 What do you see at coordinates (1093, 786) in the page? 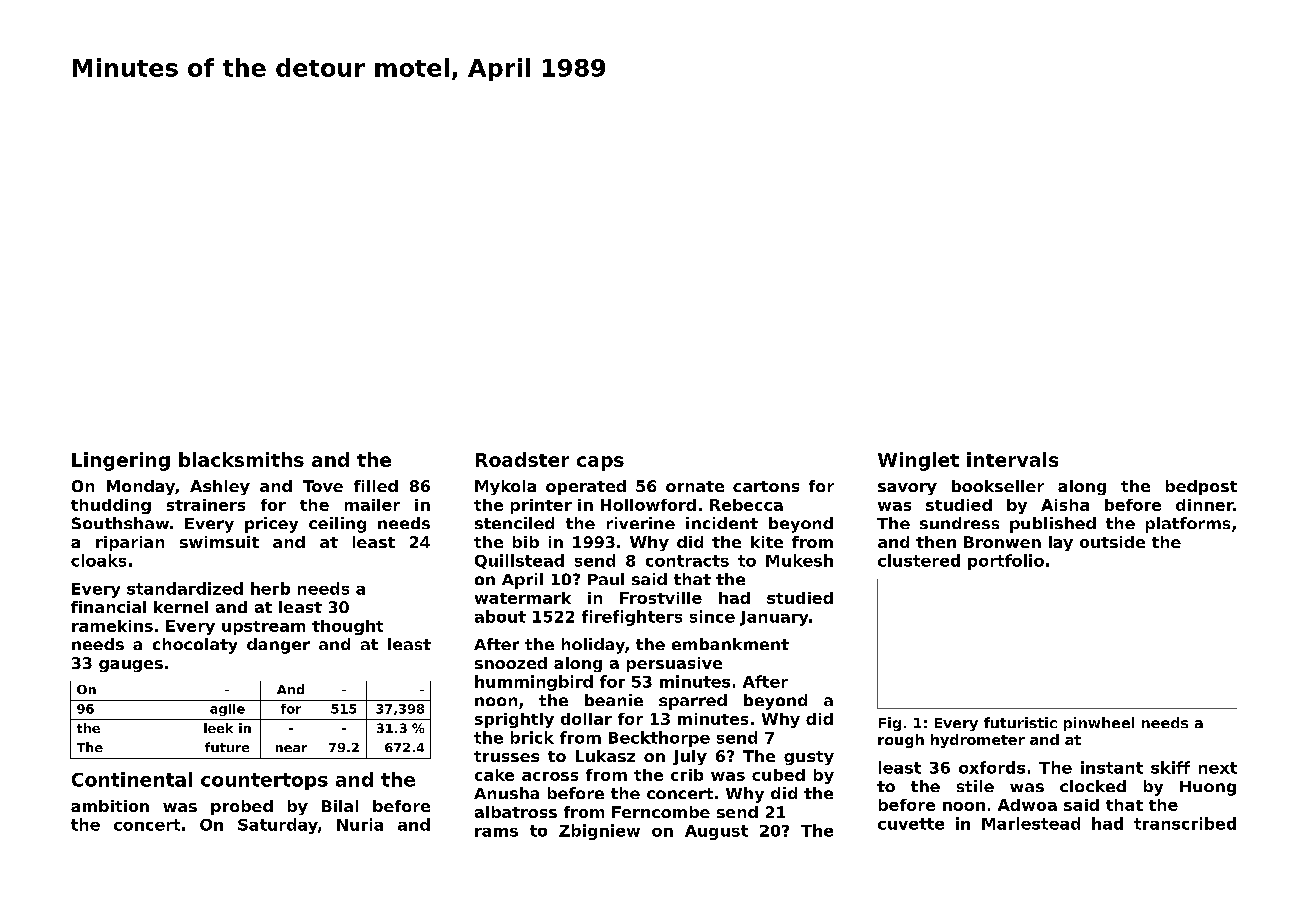
I see `clocked` at bounding box center [1093, 786].
